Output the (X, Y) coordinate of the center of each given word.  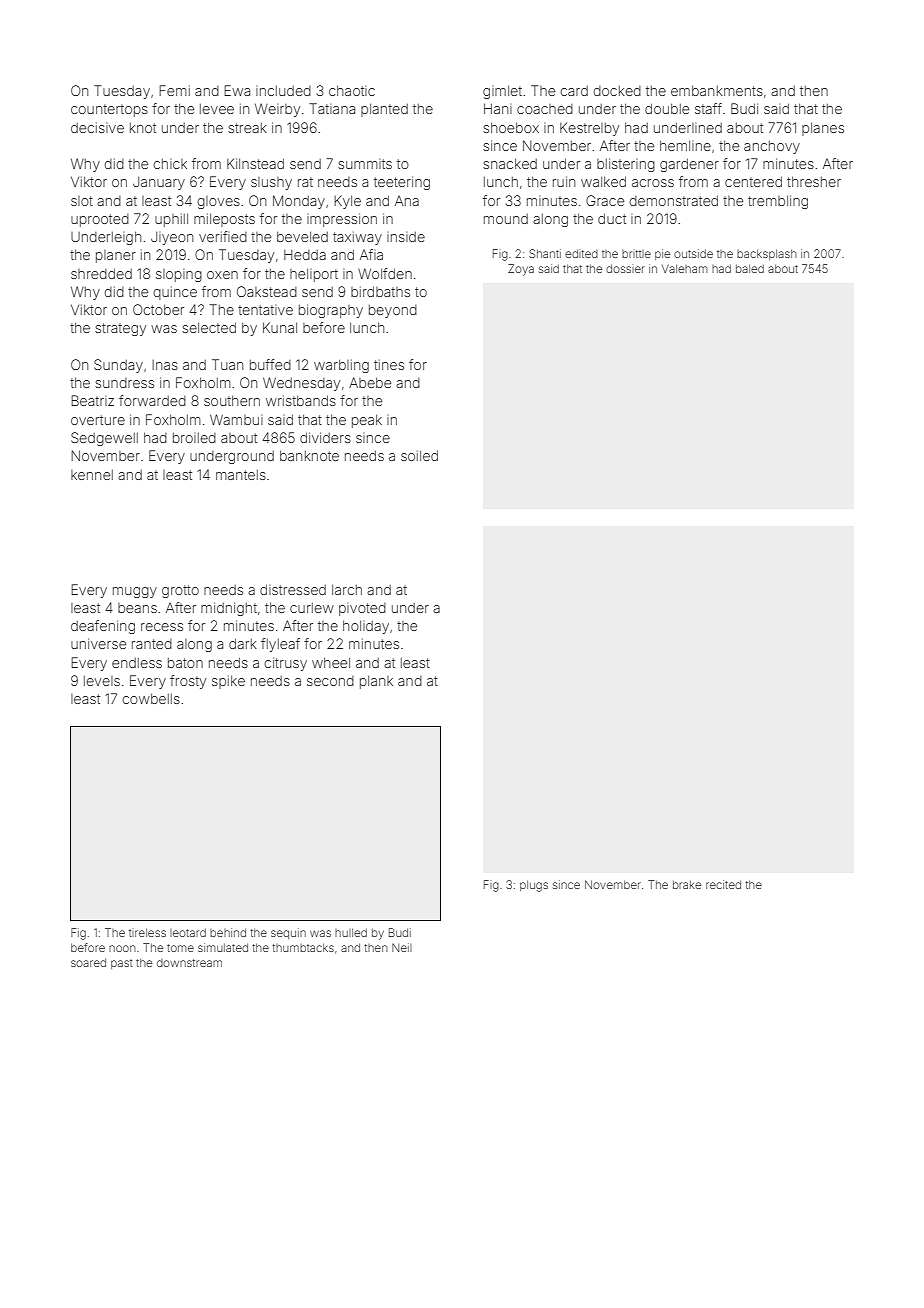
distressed (293, 589)
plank (376, 682)
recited (723, 884)
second (330, 681)
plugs (534, 886)
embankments (717, 90)
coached (545, 109)
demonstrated (674, 200)
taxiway (357, 238)
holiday (366, 627)
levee (217, 109)
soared (88, 962)
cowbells (151, 698)
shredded (101, 273)
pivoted (362, 609)
